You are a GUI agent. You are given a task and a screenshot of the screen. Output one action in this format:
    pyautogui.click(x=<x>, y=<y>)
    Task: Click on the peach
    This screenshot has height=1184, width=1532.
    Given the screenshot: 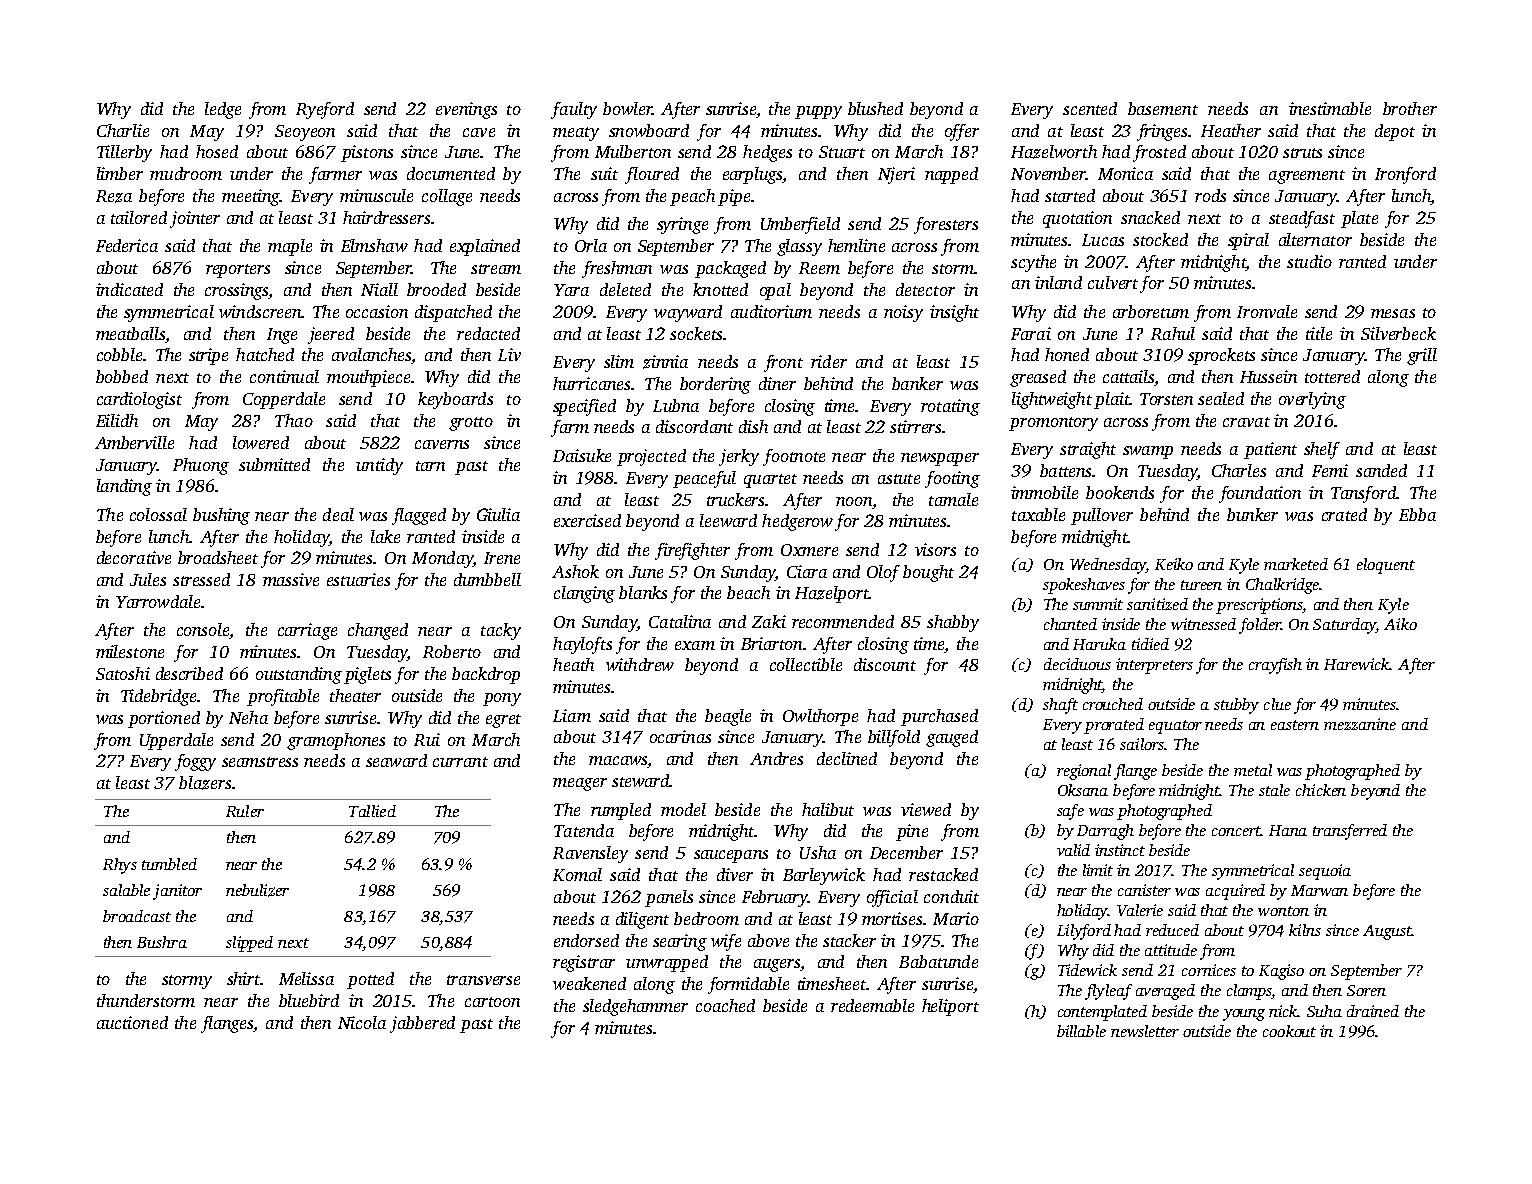 What is the action you would take?
    pyautogui.click(x=692, y=197)
